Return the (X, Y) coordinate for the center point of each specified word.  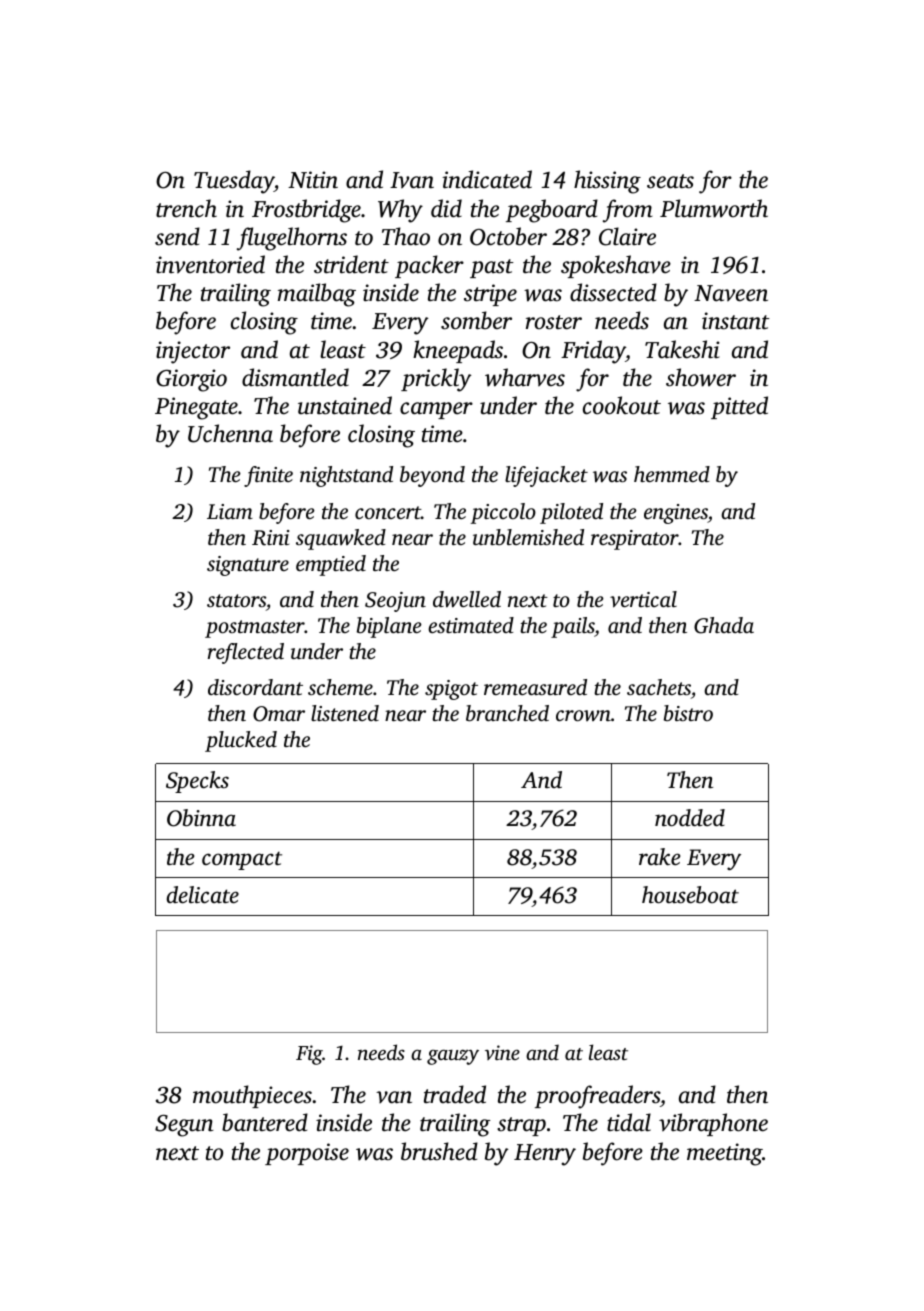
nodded (690, 818)
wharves (525, 377)
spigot (451, 690)
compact (242, 860)
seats (670, 181)
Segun (184, 1126)
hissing (607, 182)
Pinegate (196, 408)
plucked (241, 741)
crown (583, 715)
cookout (622, 405)
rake (659, 856)
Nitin (313, 180)
